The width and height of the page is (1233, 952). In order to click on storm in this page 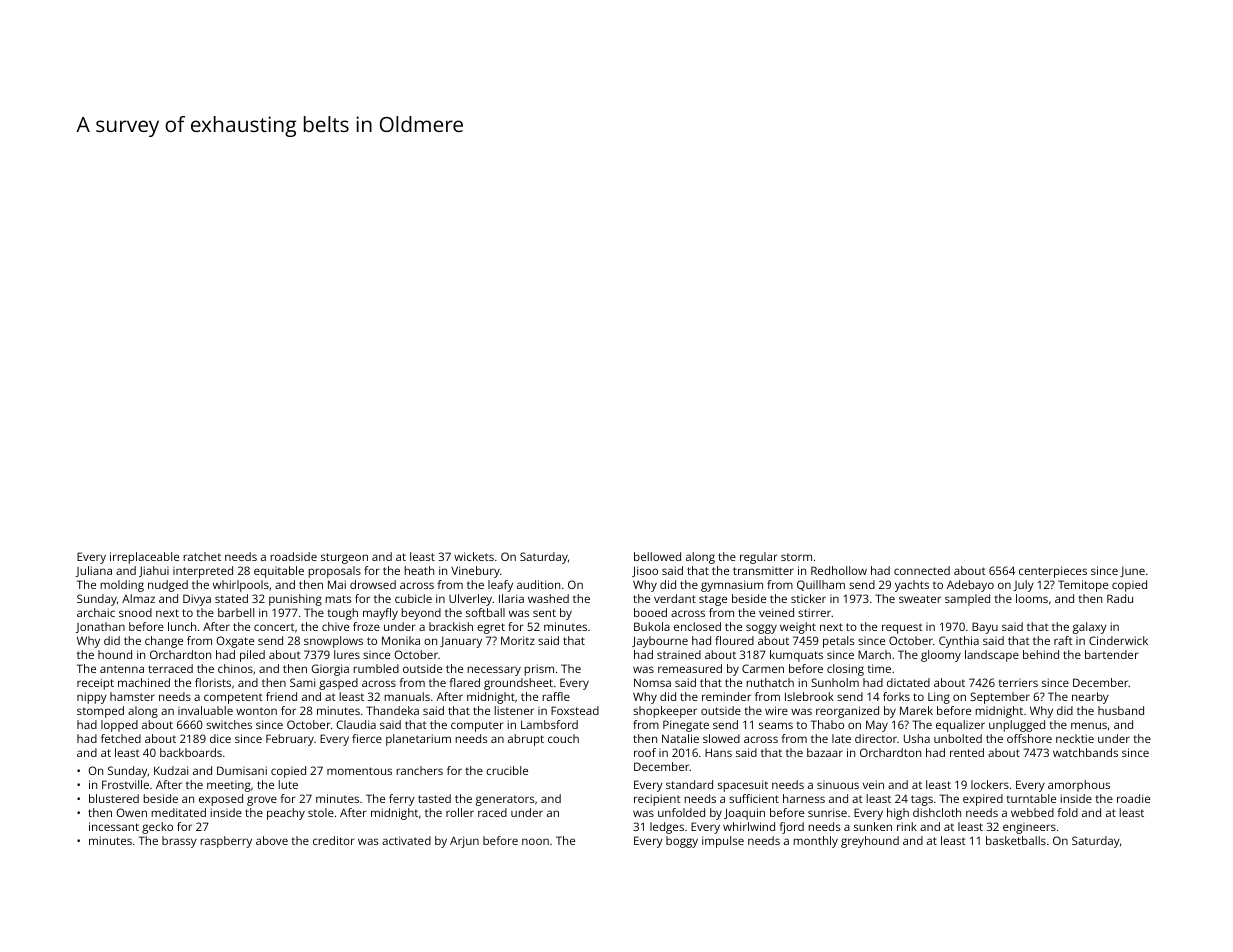, I will do `click(796, 557)`.
